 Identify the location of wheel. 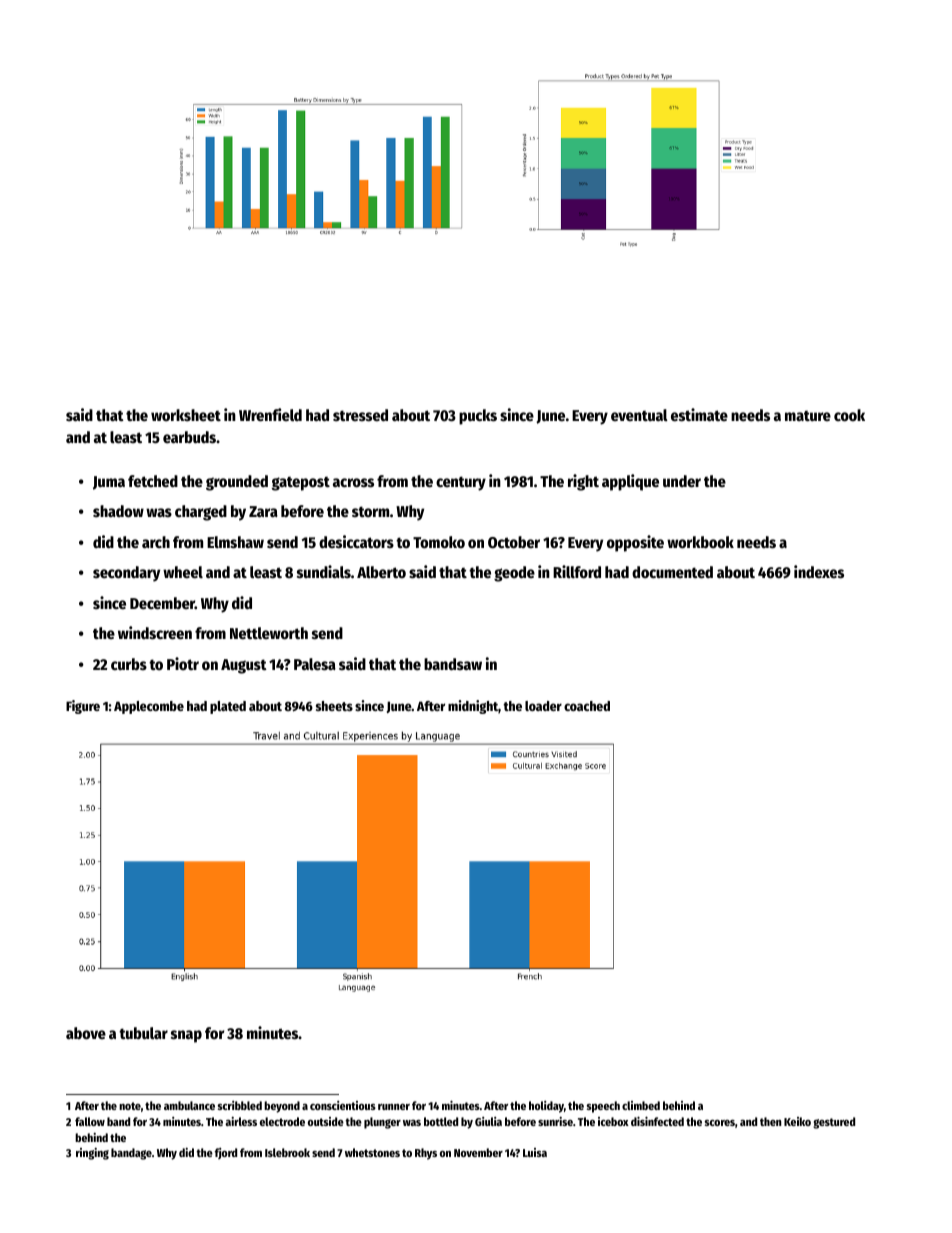
(183, 572).
